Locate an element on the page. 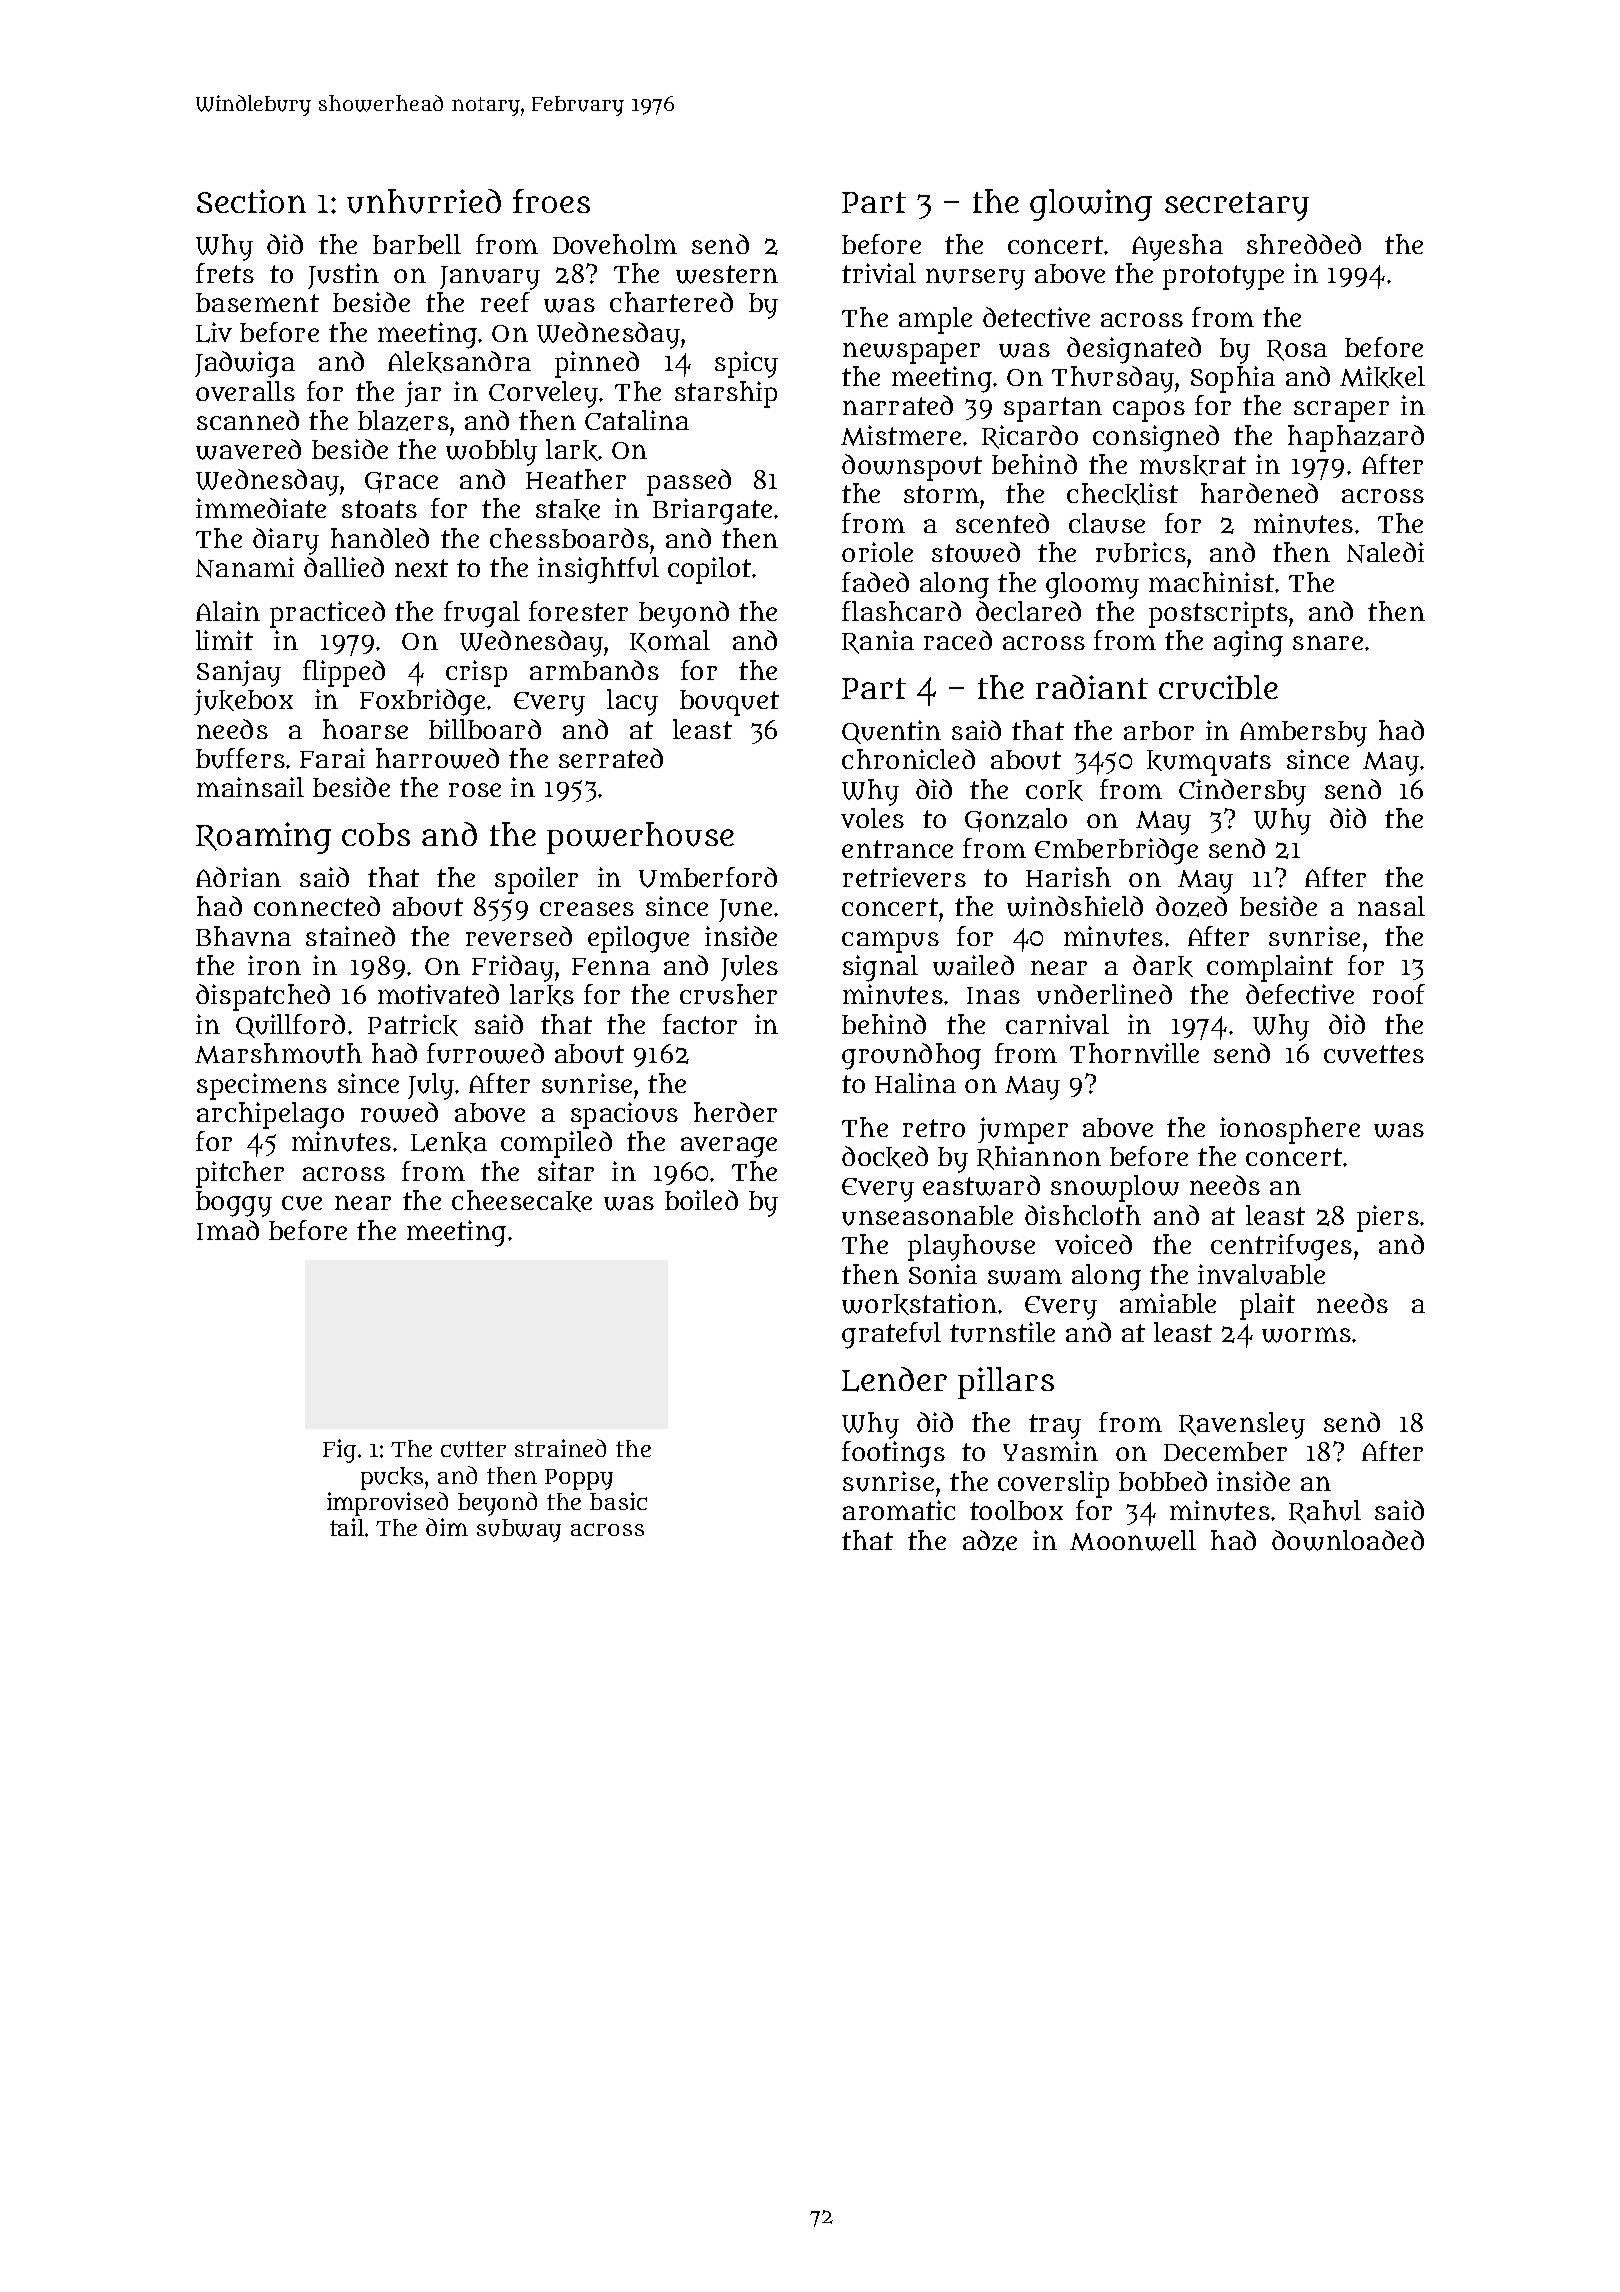 This image has height=2292, width=1620. secretary is located at coordinates (1237, 206).
